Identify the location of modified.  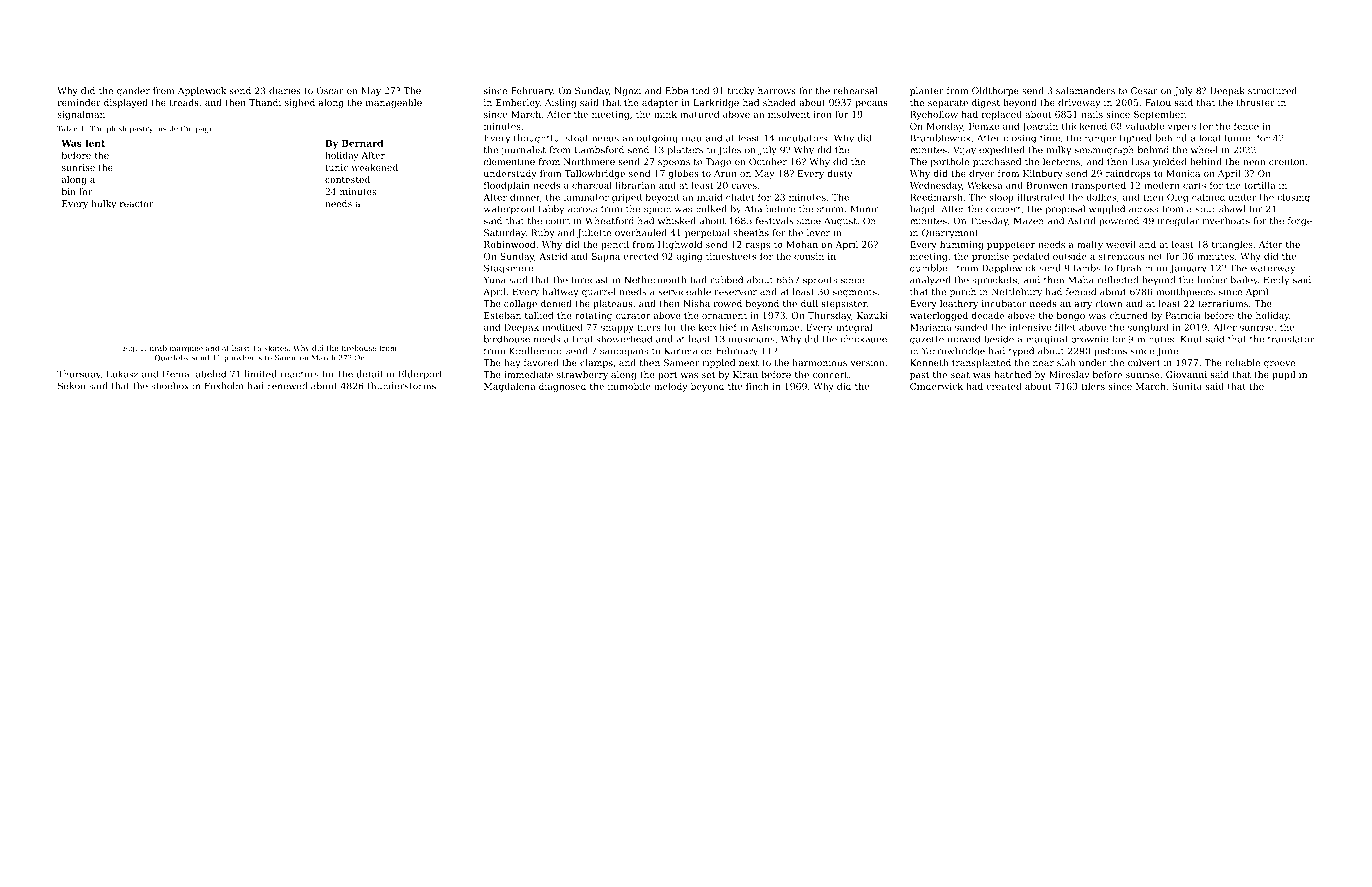
(562, 327).
